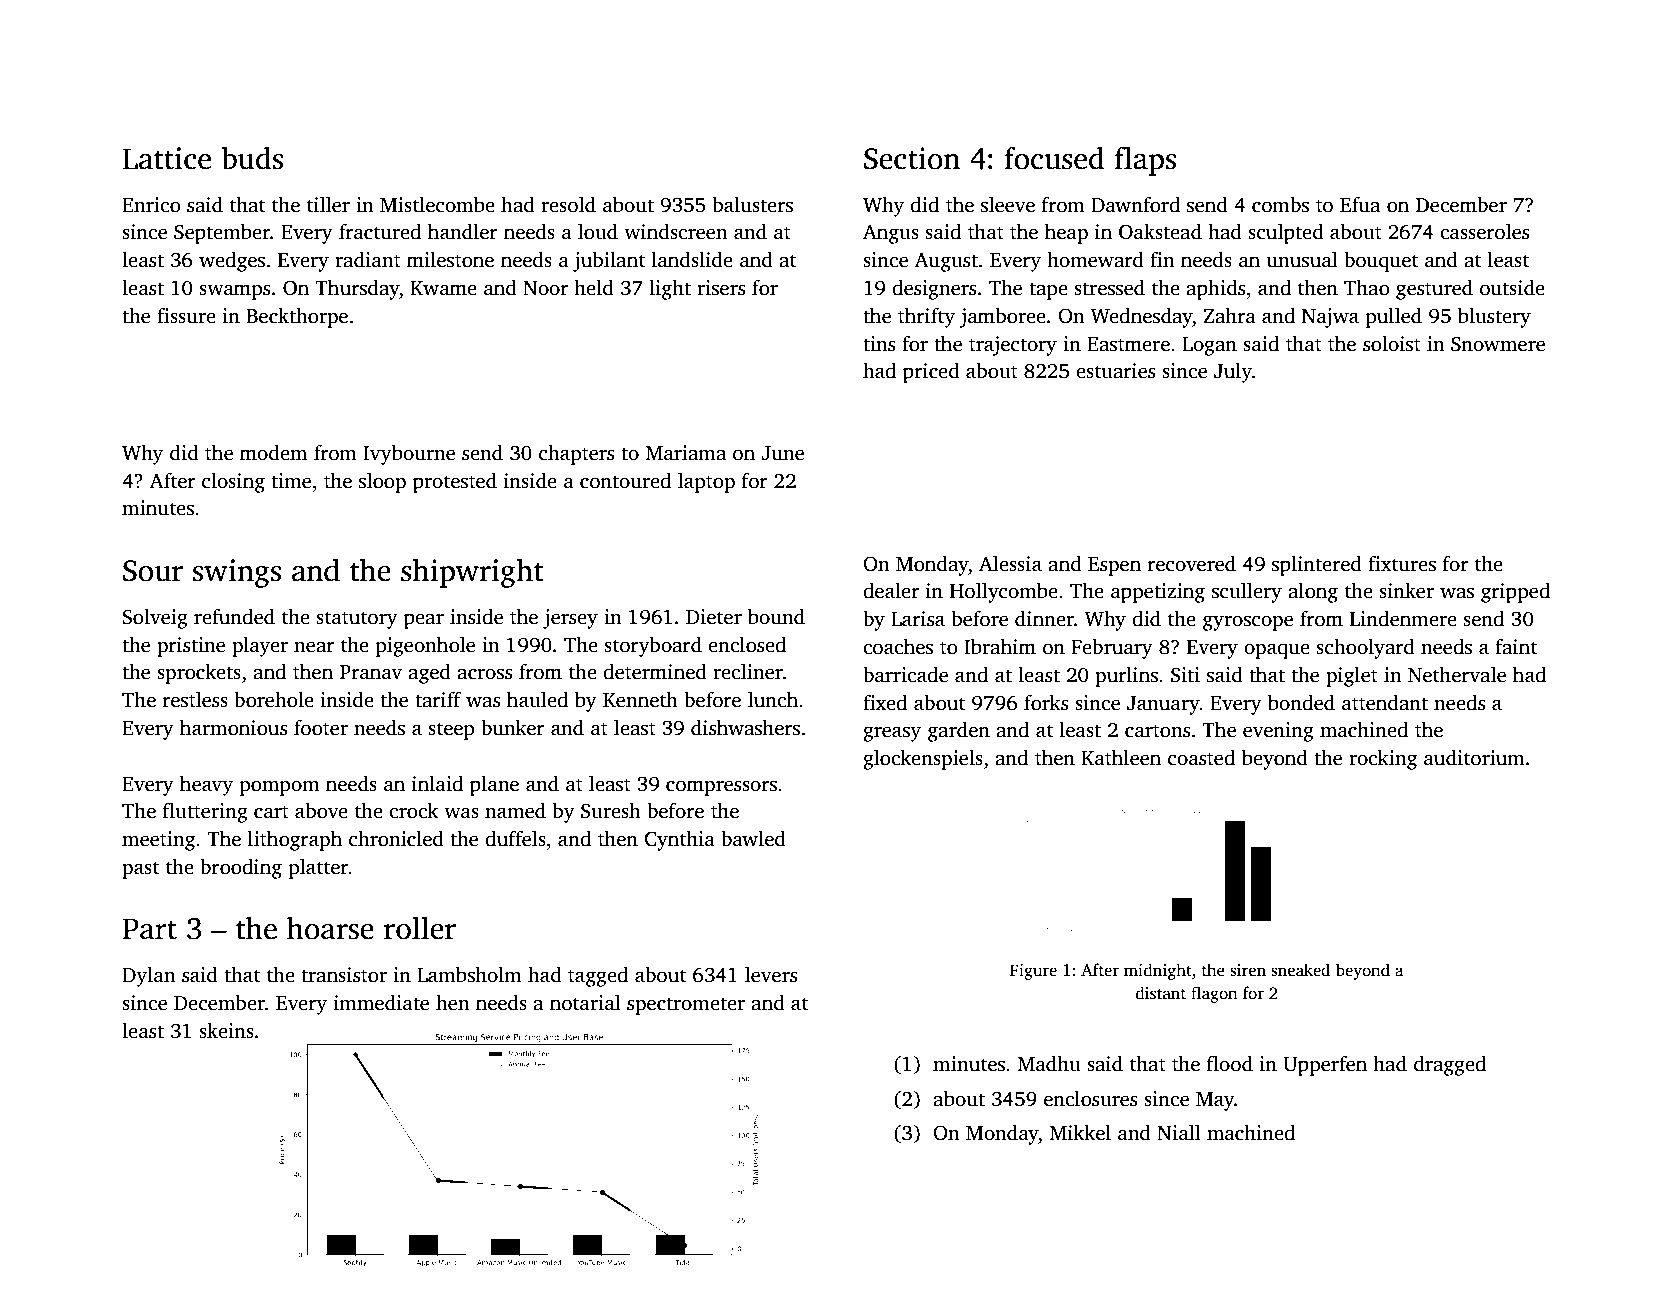 The image size is (1673, 1293). Describe the element at coordinates (1179, 1133) in the page. I see `Niall` at that location.
